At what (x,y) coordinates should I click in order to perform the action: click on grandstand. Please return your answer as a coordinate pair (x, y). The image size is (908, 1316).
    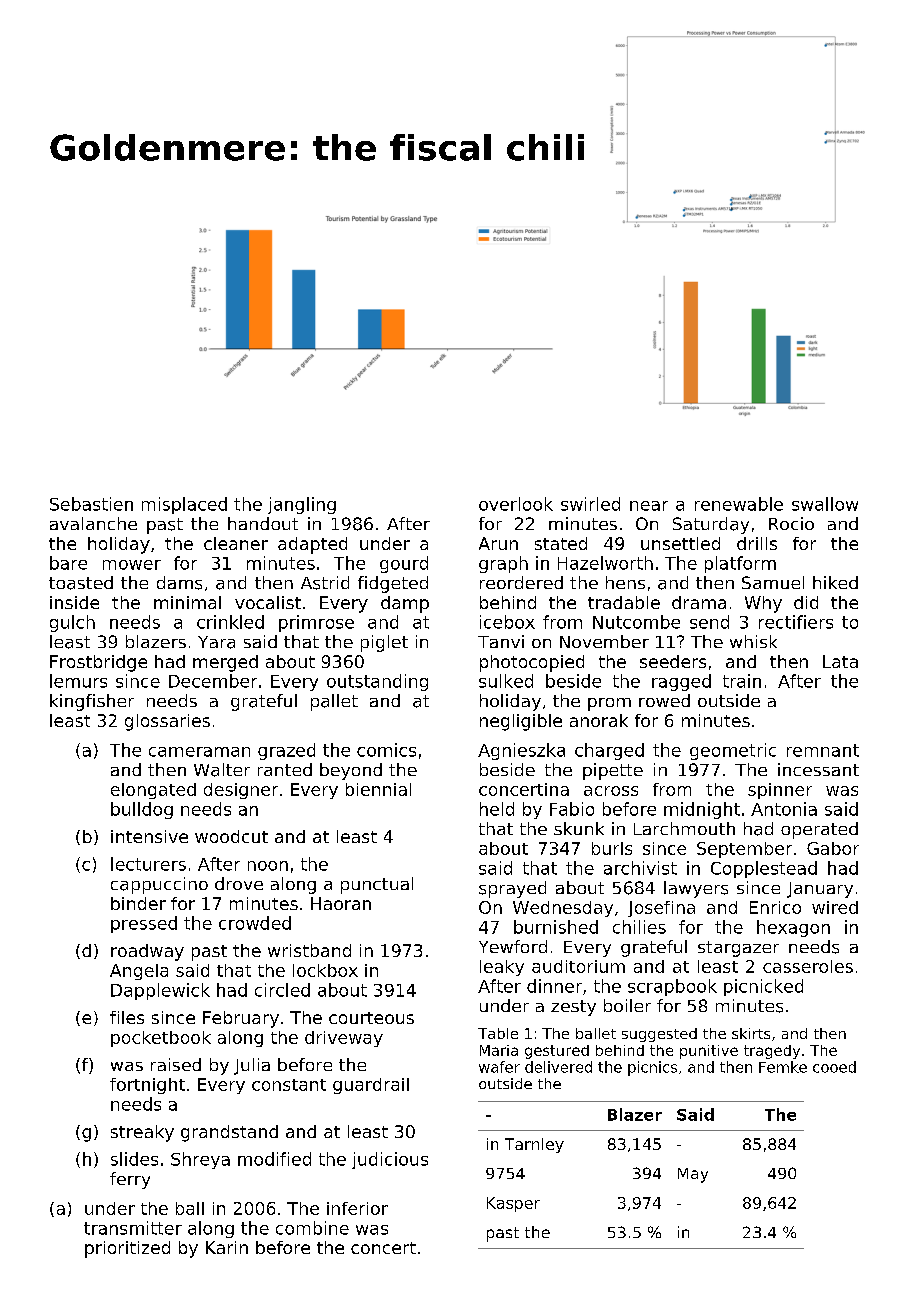
    Looking at the image, I should click on (229, 1133).
